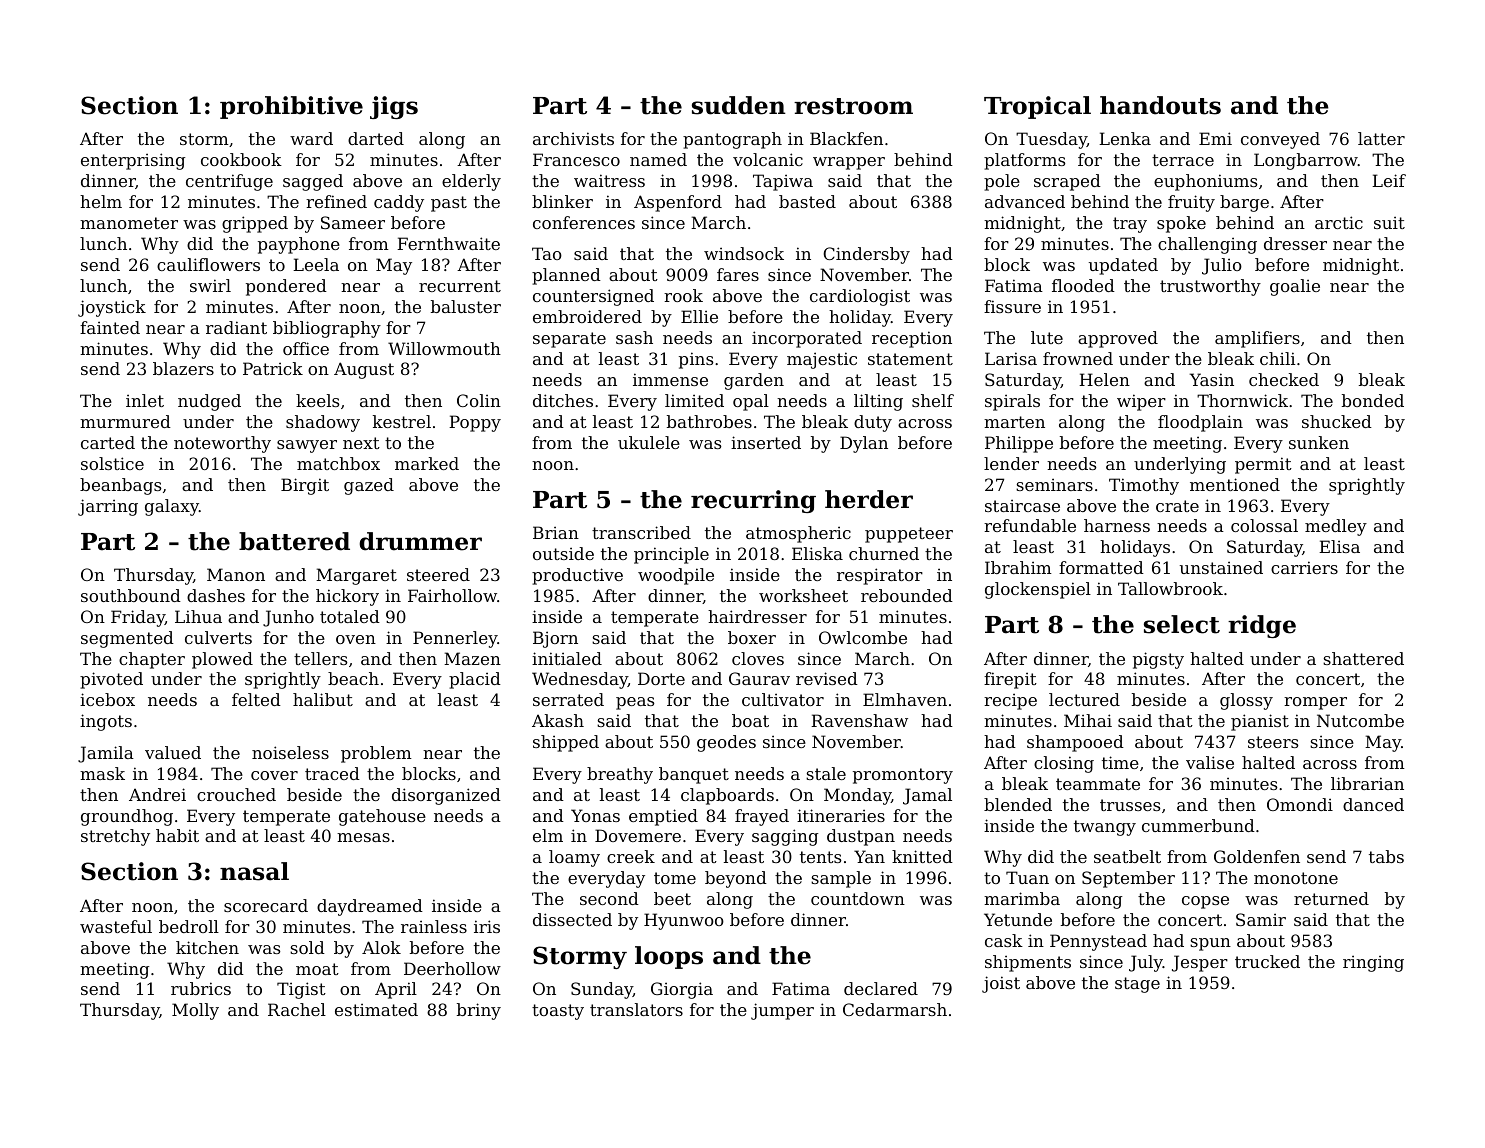 The height and width of the screenshot is (1148, 1485). I want to click on beach, so click(353, 678).
